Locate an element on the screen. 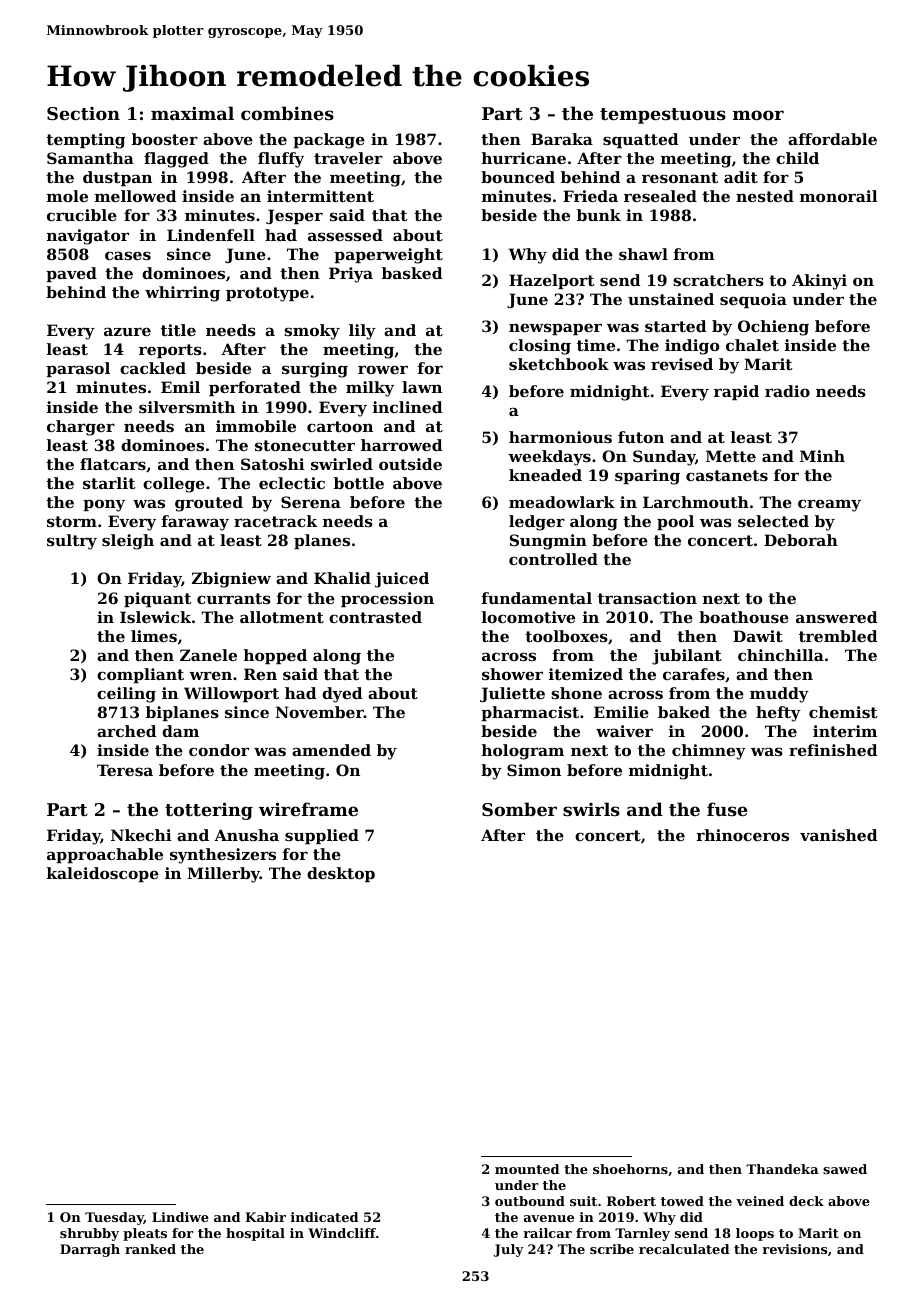  muddy is located at coordinates (779, 695).
